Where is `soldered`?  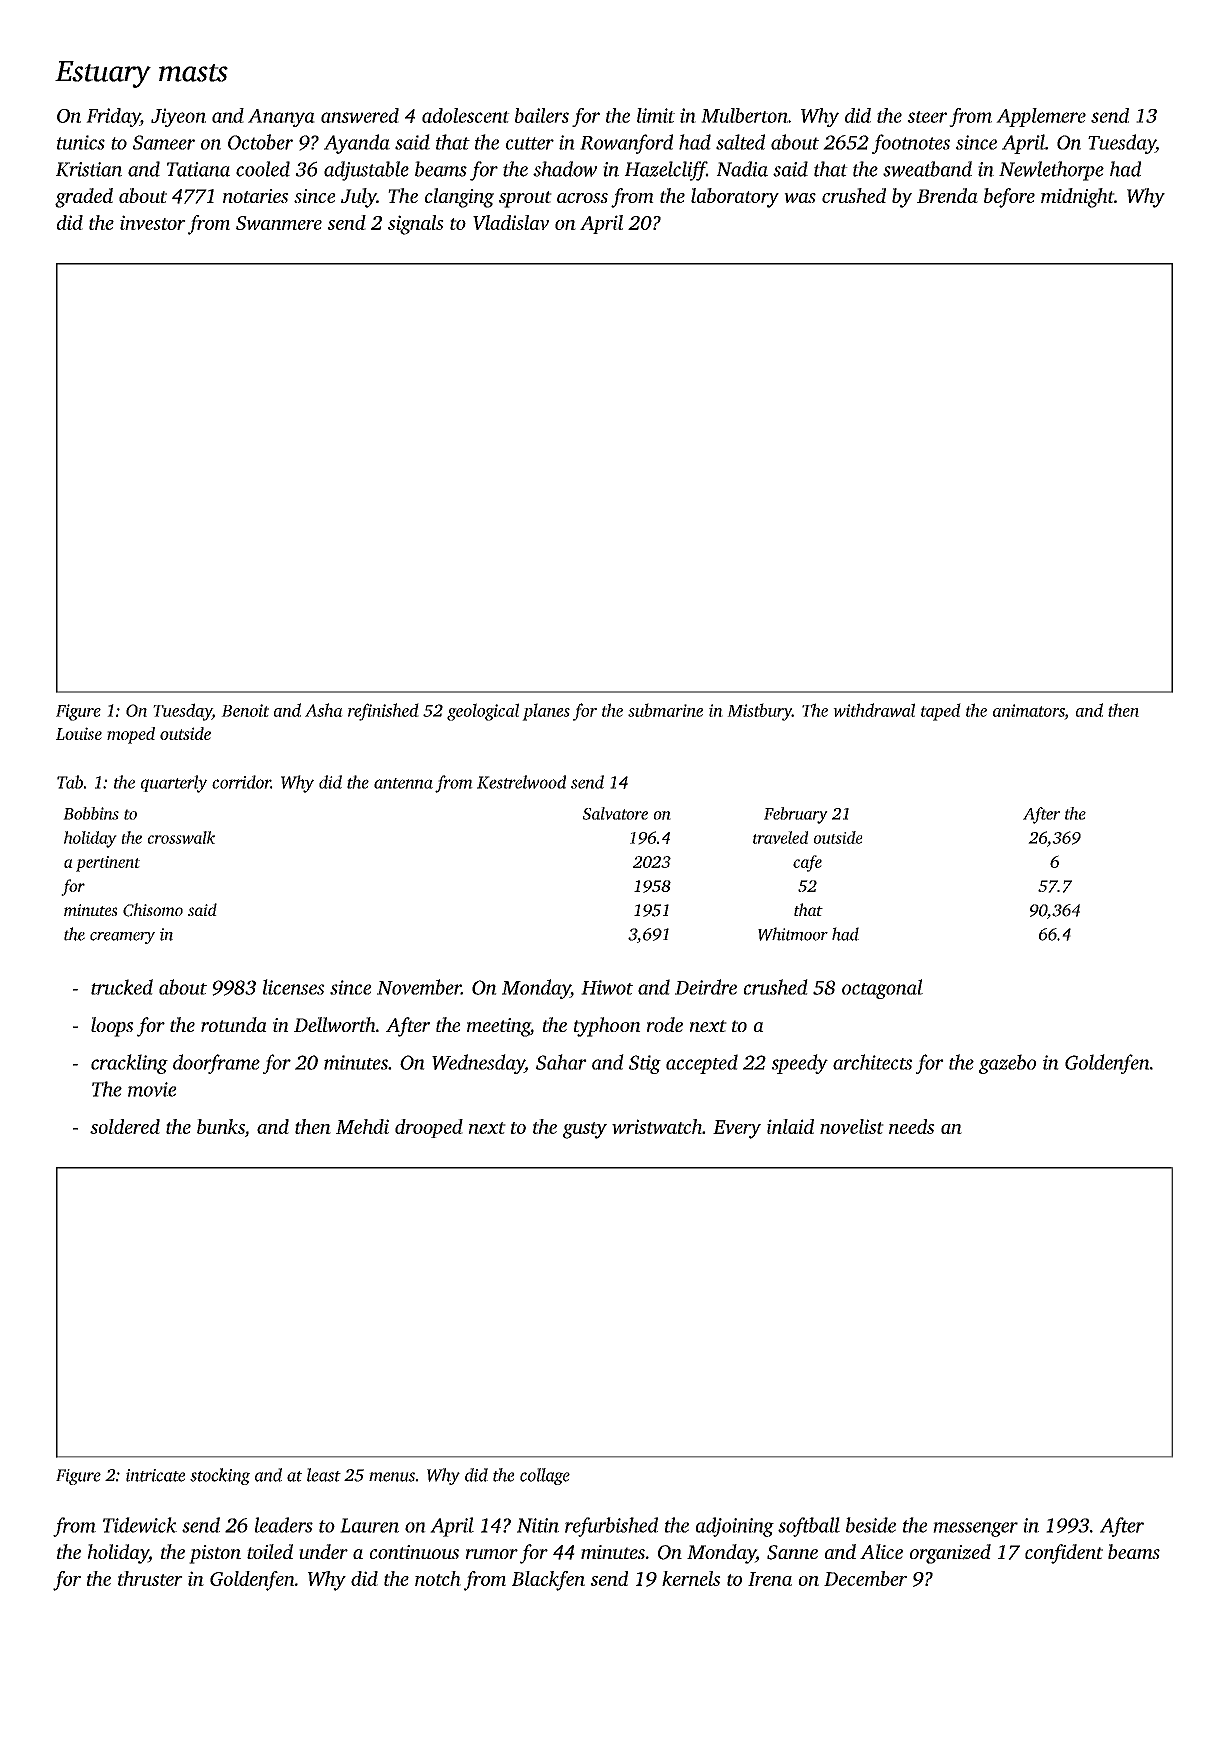
soldered is located at coordinates (125, 1126).
